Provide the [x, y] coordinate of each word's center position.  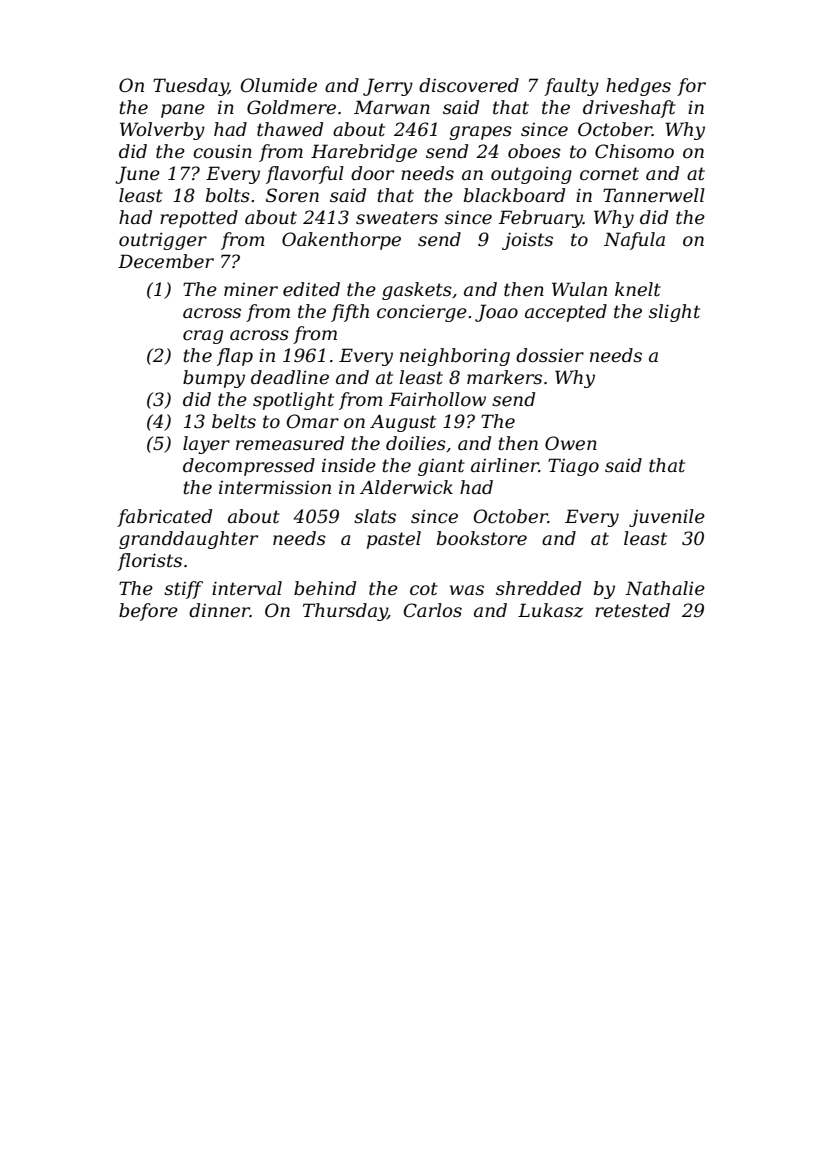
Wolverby [162, 131]
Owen [571, 443]
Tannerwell [654, 195]
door [372, 173]
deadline [290, 377]
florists [149, 562]
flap [235, 357]
